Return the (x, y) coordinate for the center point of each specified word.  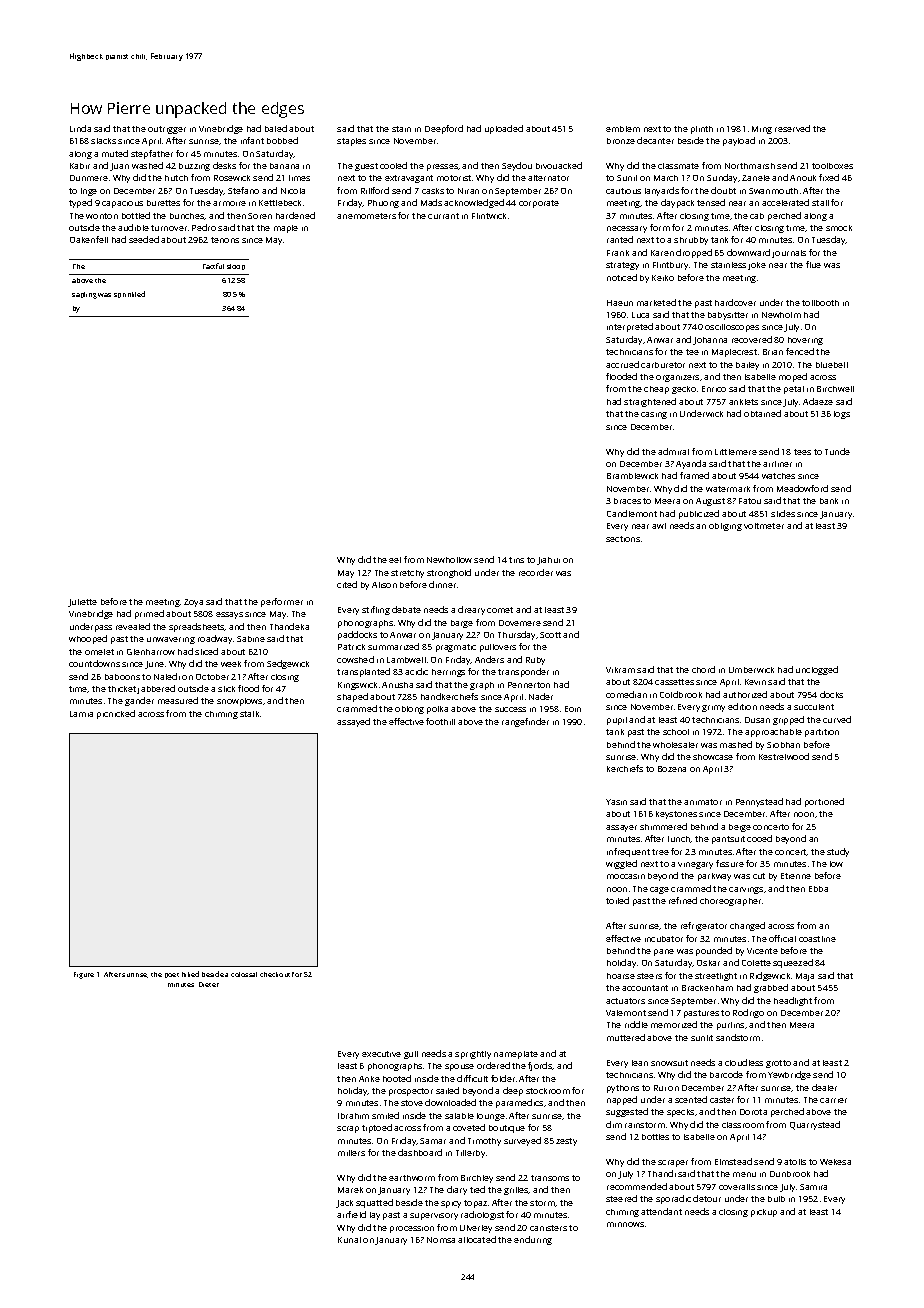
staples (351, 142)
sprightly (473, 1055)
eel (395, 560)
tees (802, 452)
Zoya (193, 603)
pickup (764, 1213)
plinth (702, 130)
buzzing (194, 167)
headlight (793, 1001)
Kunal (349, 1240)
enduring (533, 1240)
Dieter (209, 984)
